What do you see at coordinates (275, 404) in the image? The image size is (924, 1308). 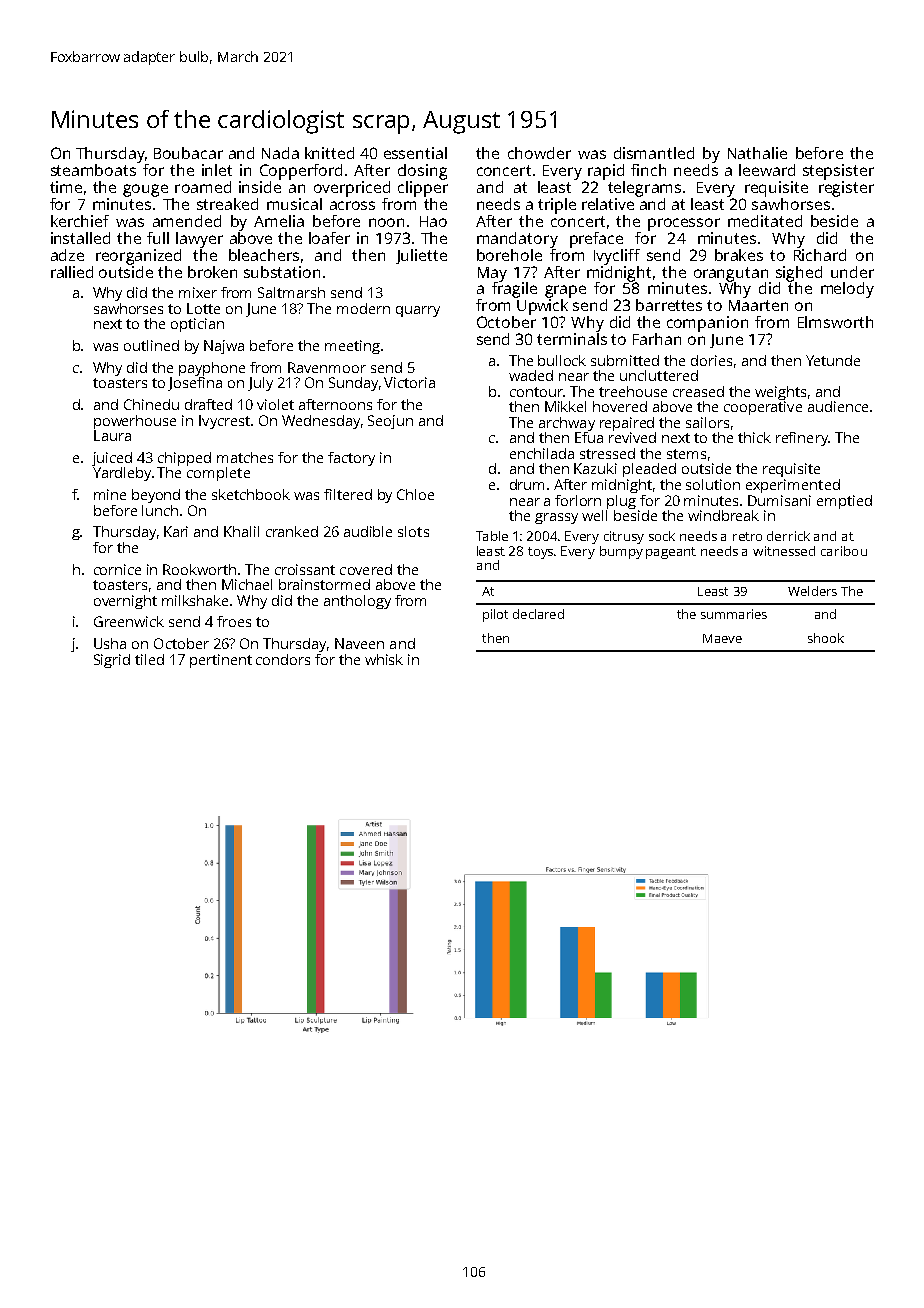 I see `violet` at bounding box center [275, 404].
